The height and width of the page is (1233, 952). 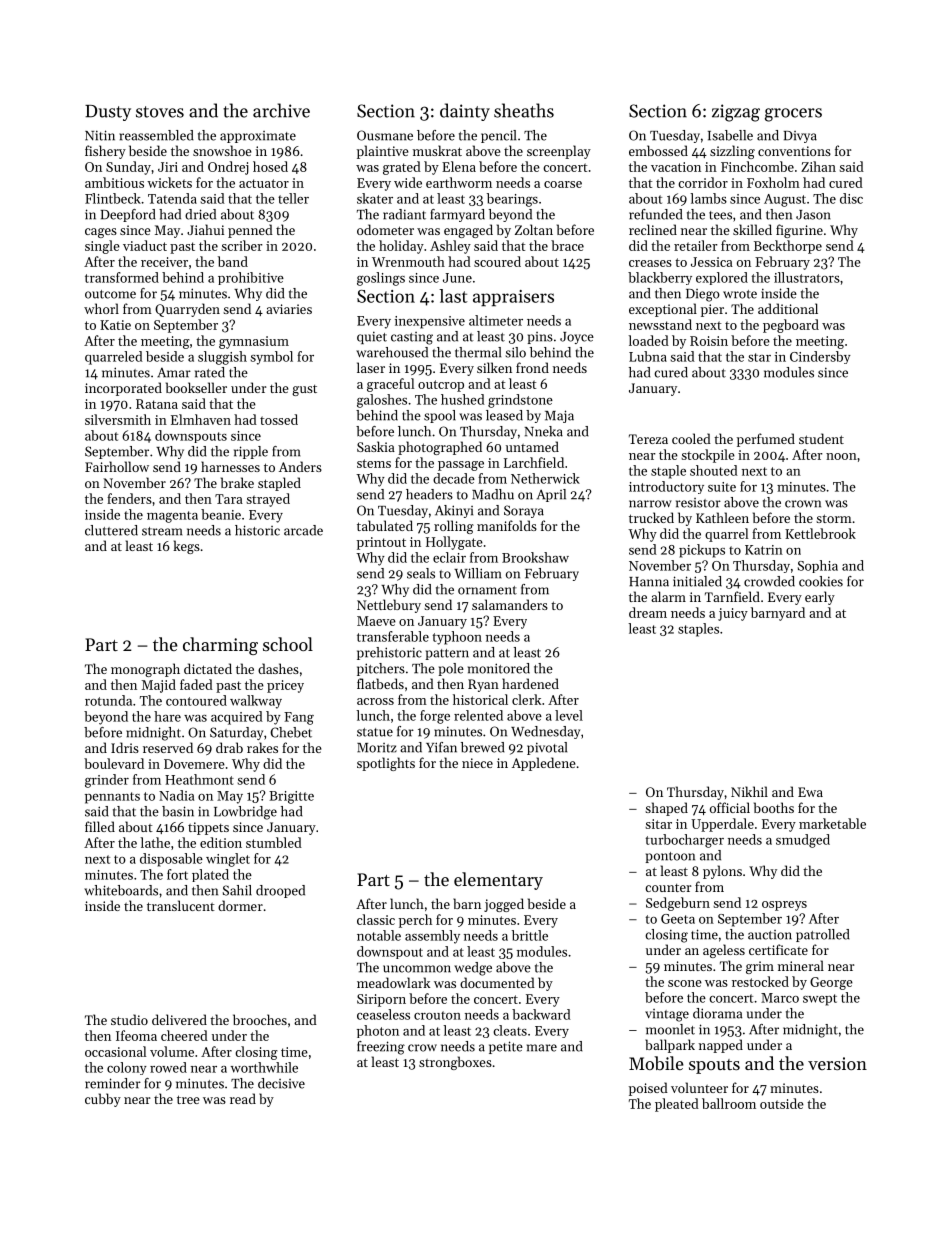 What do you see at coordinates (303, 530) in the page?
I see `arcade` at bounding box center [303, 530].
